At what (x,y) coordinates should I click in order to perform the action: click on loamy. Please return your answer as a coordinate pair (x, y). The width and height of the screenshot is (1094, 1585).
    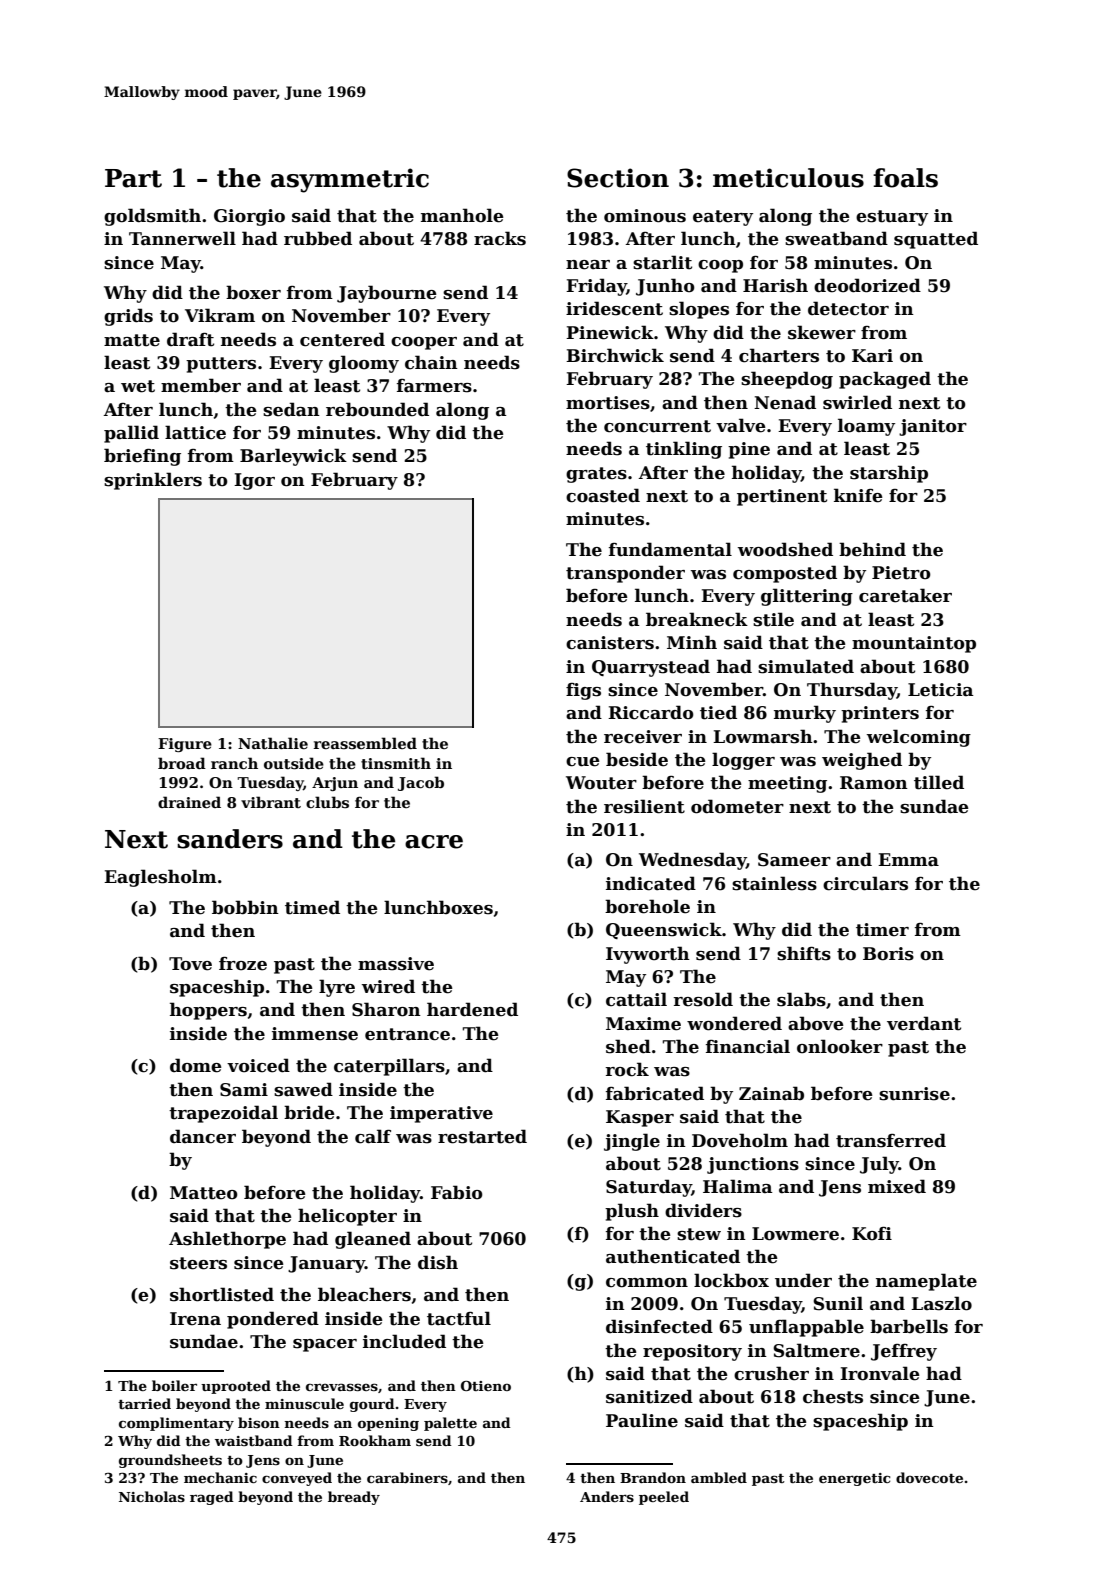
    Looking at the image, I should click on (866, 427).
